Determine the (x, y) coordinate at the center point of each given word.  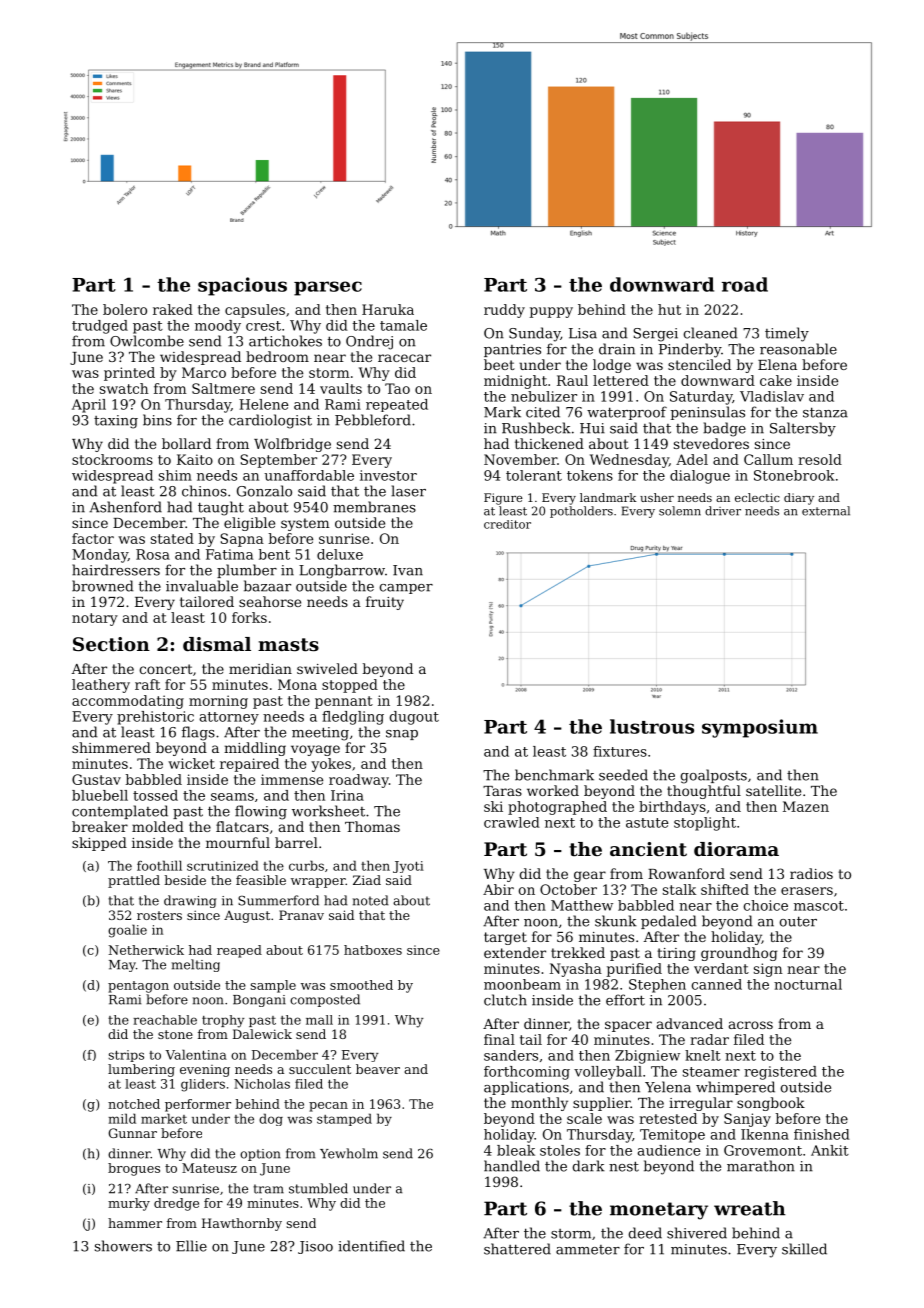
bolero (125, 309)
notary (95, 619)
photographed (557, 808)
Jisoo (315, 1247)
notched (134, 1104)
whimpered (735, 1088)
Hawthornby (242, 1224)
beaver (378, 1069)
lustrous (652, 726)
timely (787, 334)
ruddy (504, 311)
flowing (261, 812)
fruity (385, 603)
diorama (736, 849)
